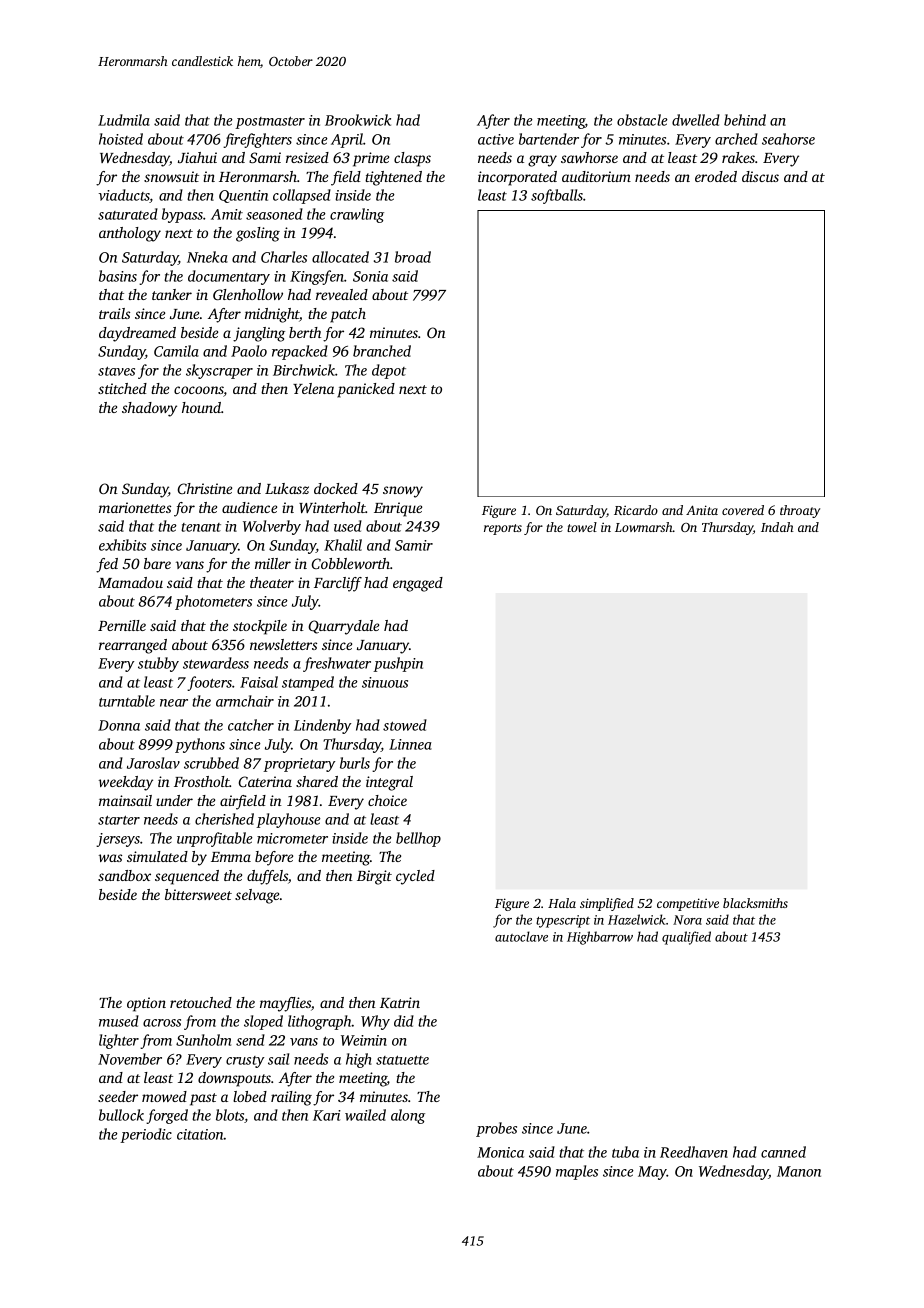 The height and width of the screenshot is (1308, 924). Describe the element at coordinates (743, 510) in the screenshot. I see `covered` at that location.
